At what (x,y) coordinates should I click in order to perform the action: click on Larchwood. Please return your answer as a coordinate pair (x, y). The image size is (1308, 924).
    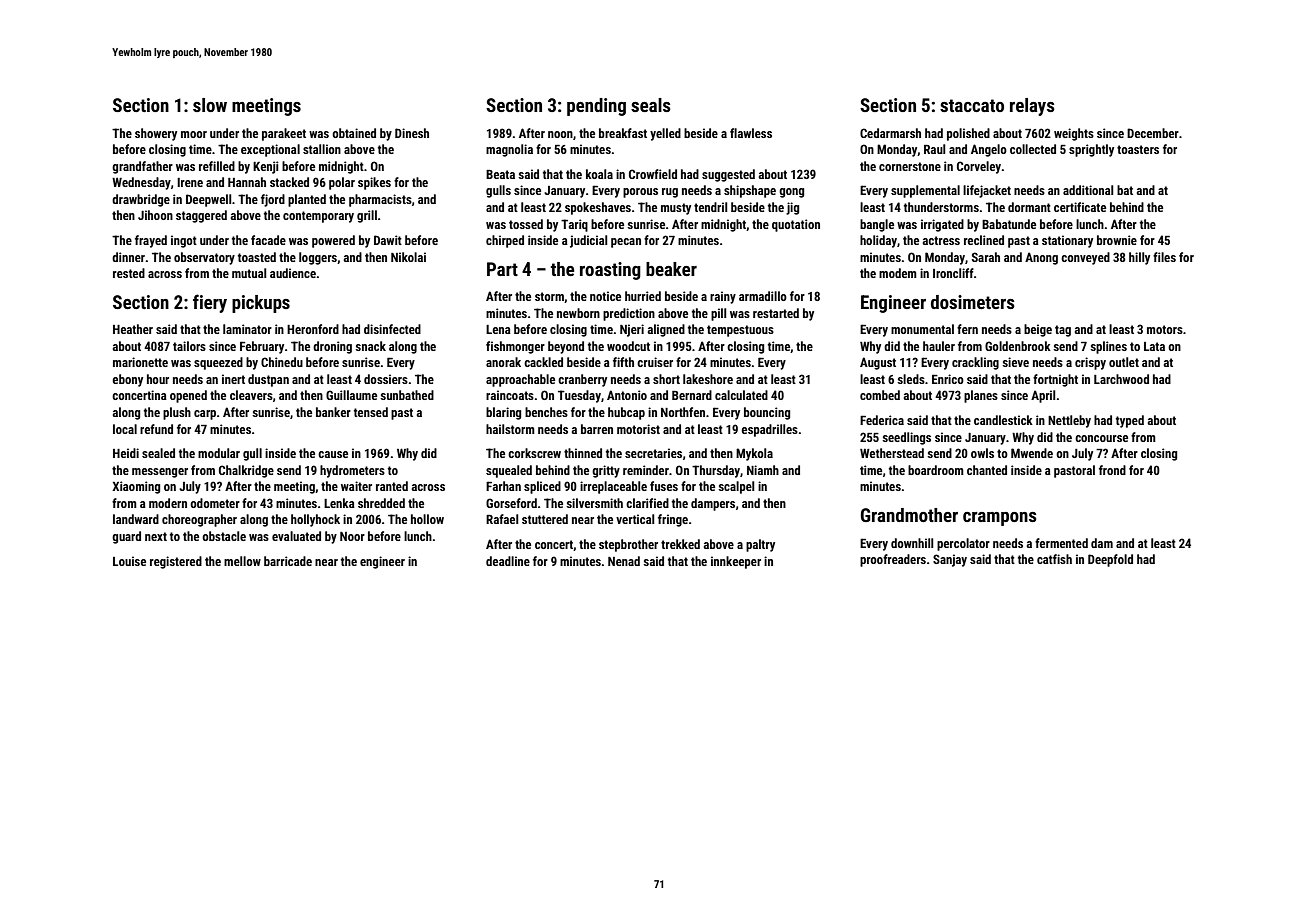
    Looking at the image, I should click on (1121, 379).
